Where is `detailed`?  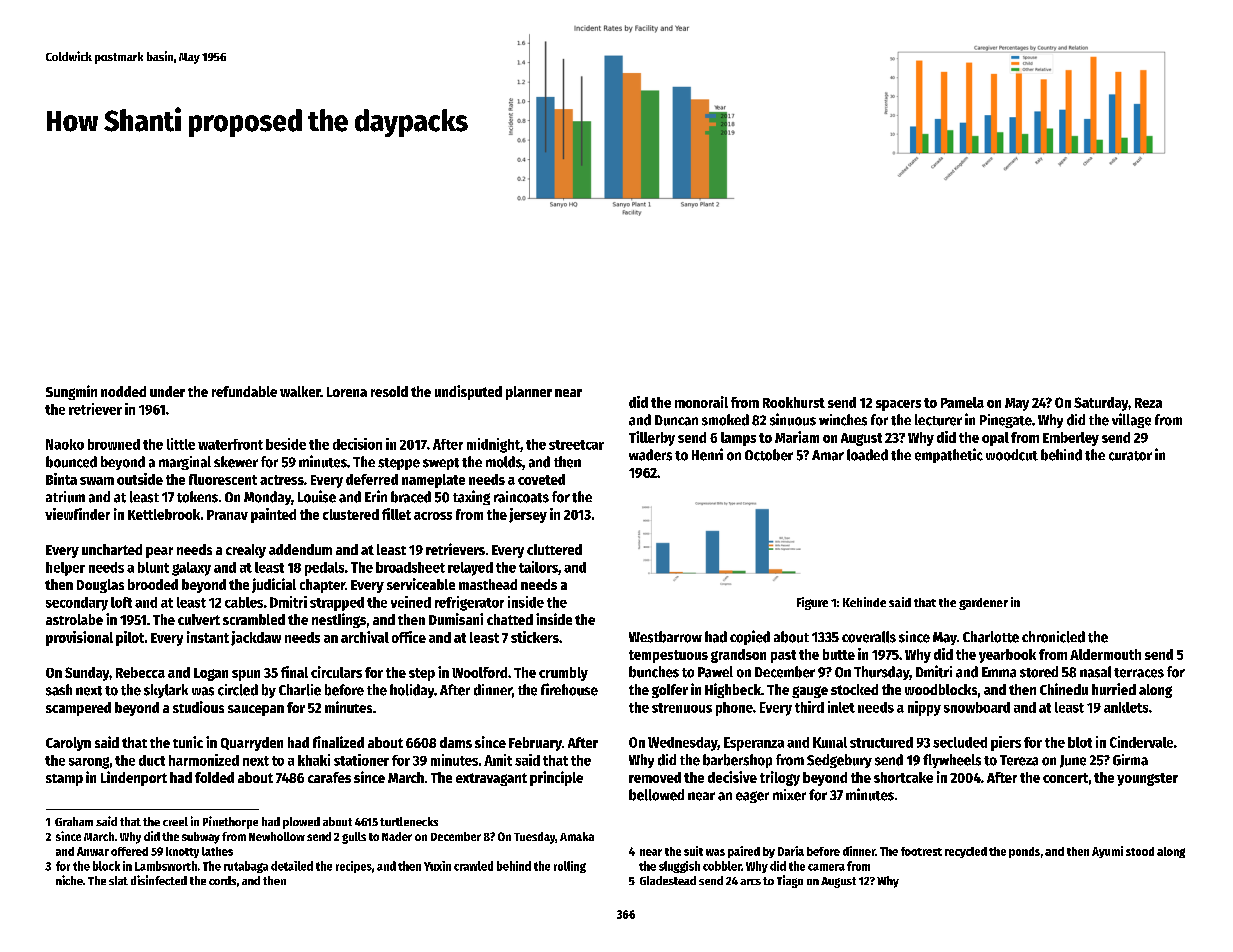
detailed is located at coordinates (292, 866).
